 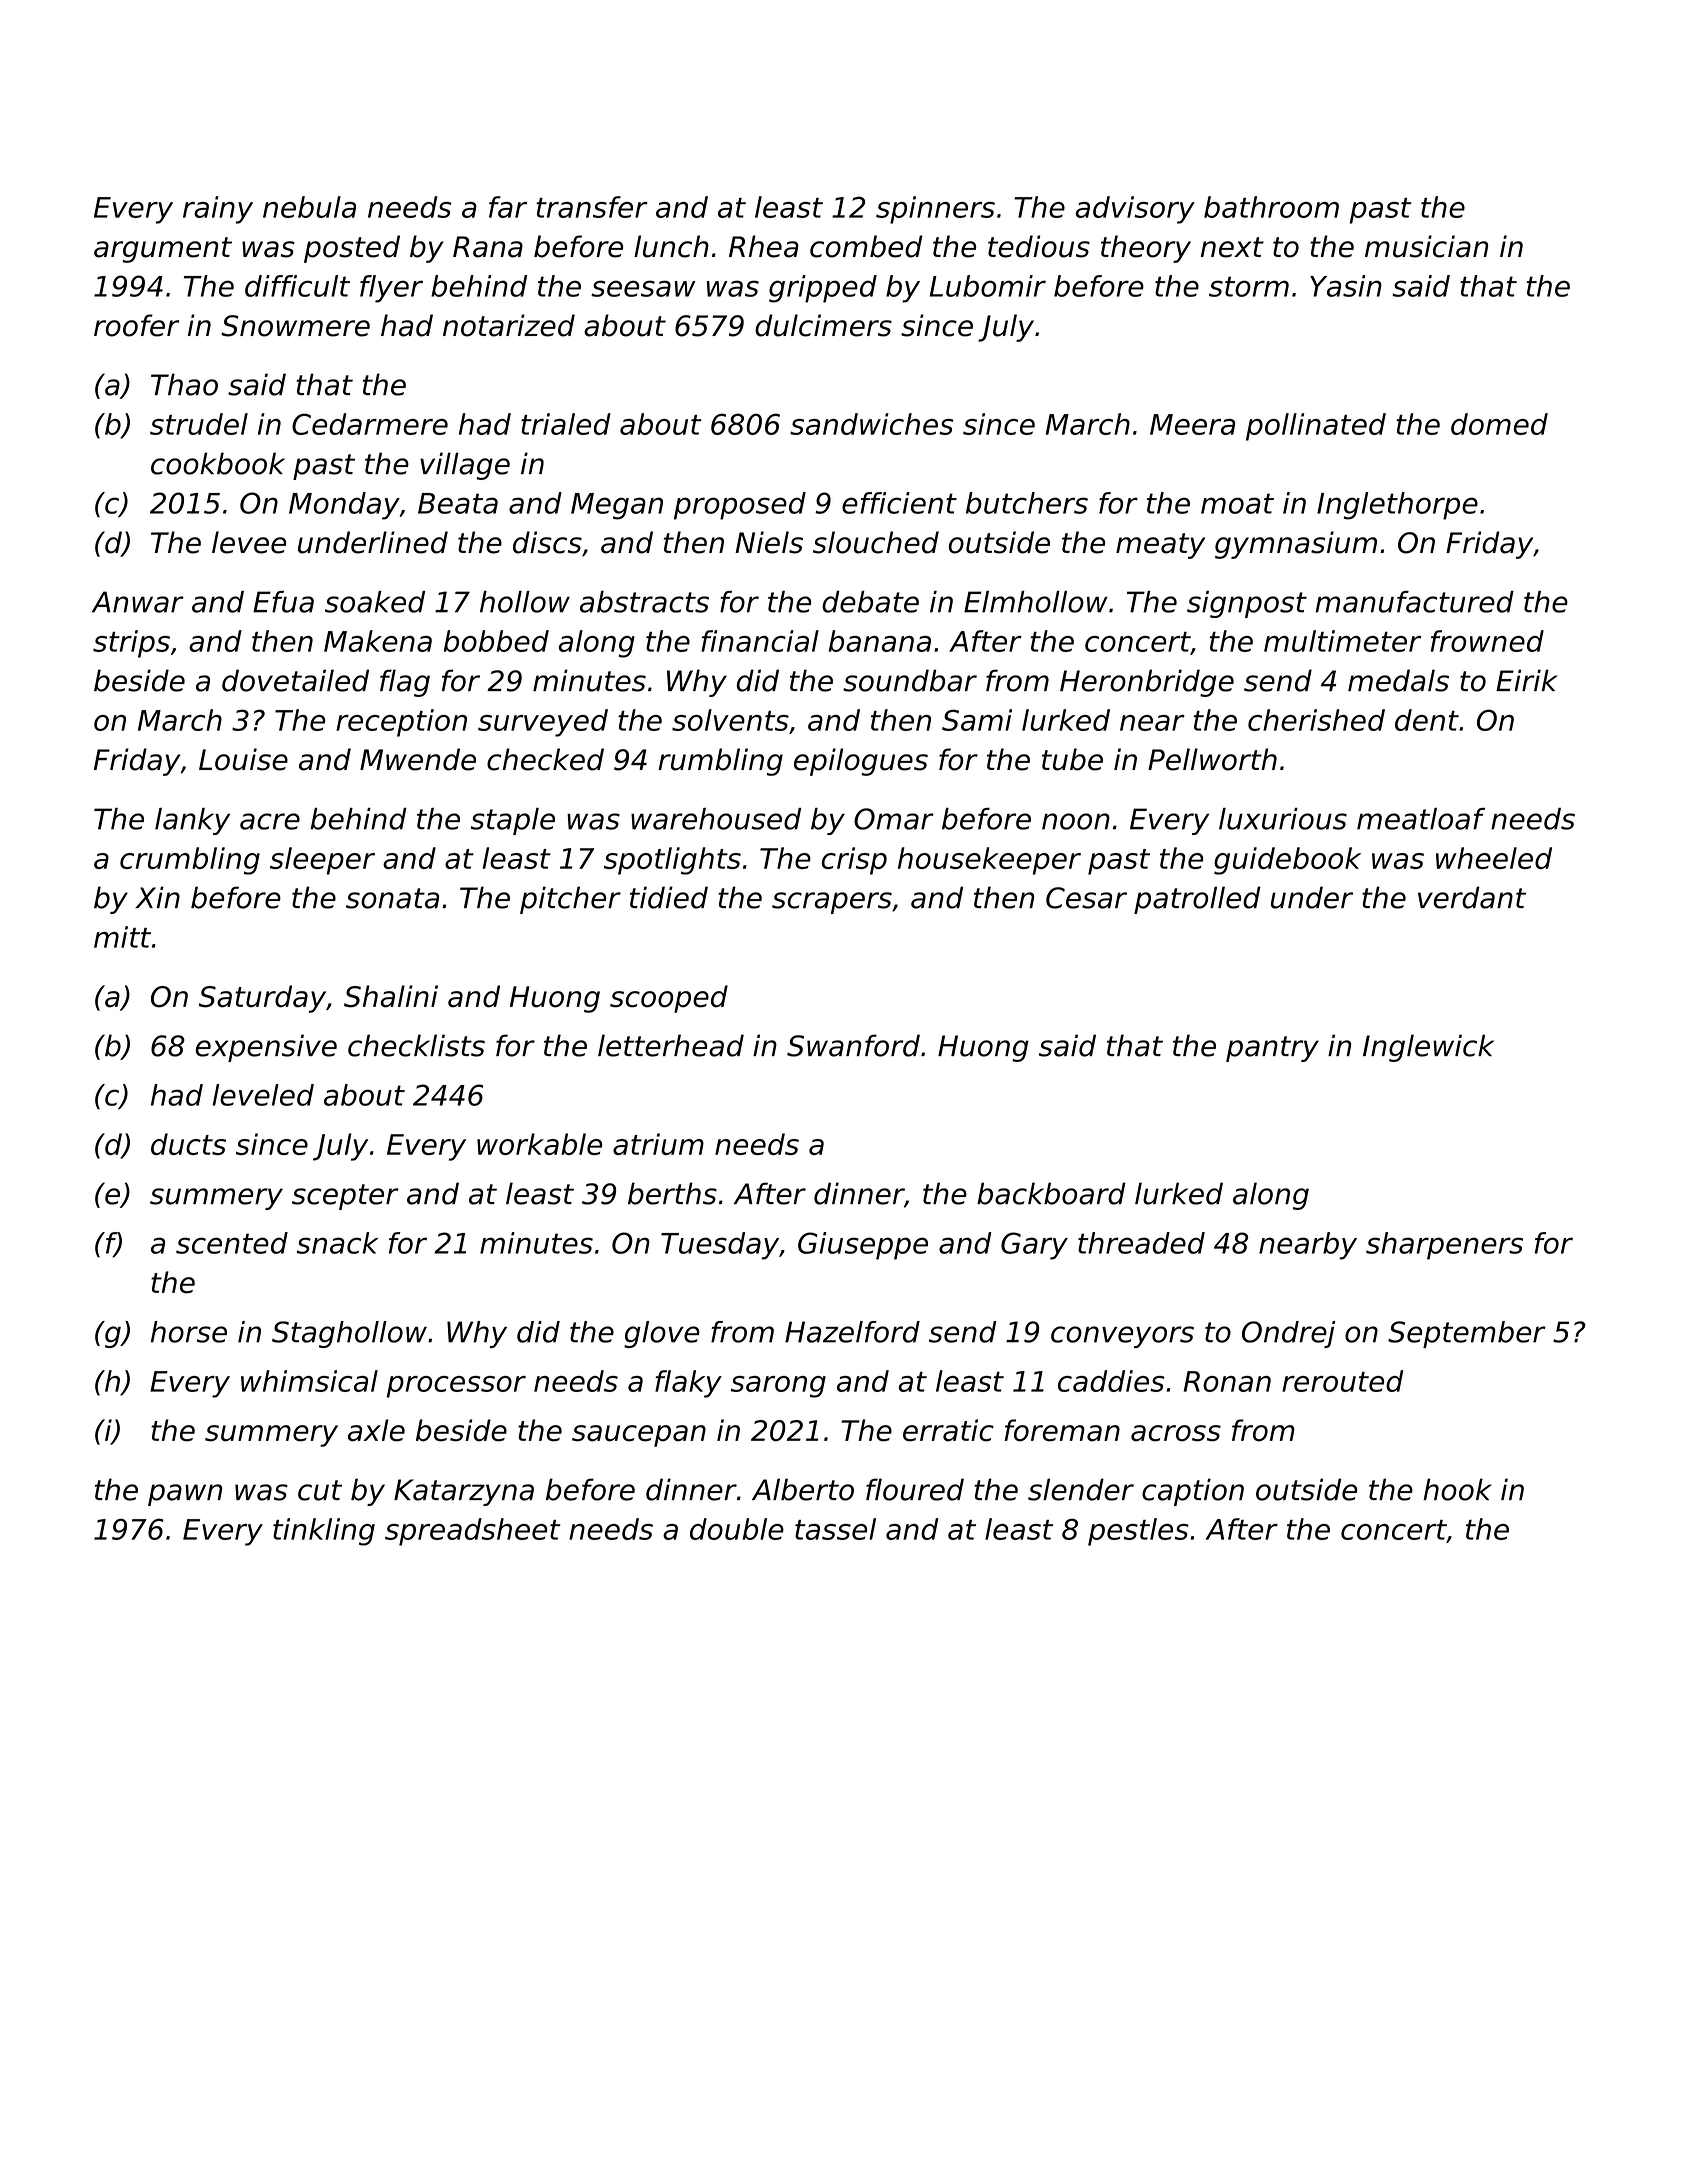 I want to click on wheeled, so click(x=1494, y=858).
